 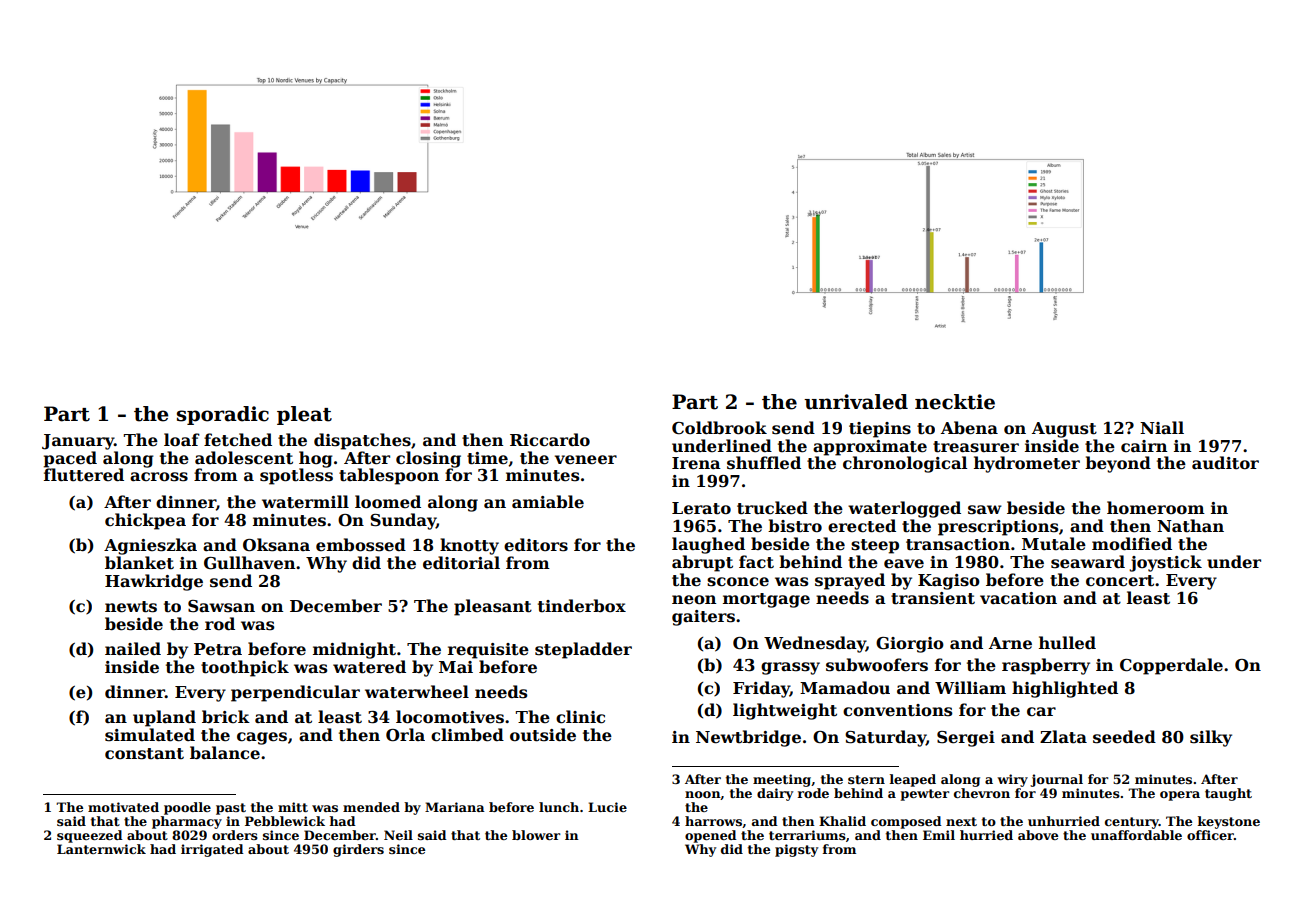 What do you see at coordinates (187, 822) in the document?
I see `pharmacy` at bounding box center [187, 822].
